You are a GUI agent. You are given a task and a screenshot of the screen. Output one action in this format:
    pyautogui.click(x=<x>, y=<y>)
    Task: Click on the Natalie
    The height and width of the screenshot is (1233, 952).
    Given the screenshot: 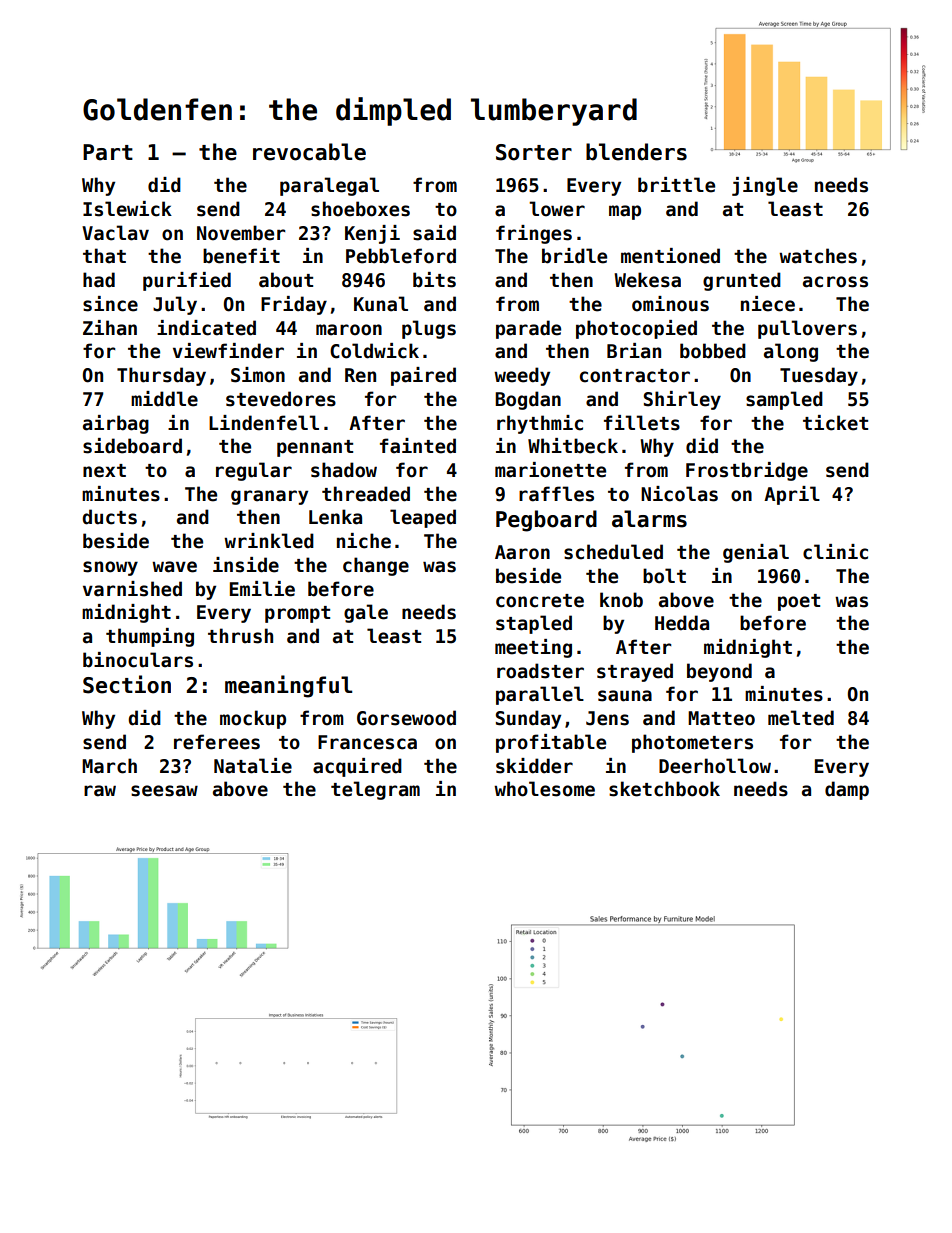 What is the action you would take?
    pyautogui.click(x=253, y=766)
